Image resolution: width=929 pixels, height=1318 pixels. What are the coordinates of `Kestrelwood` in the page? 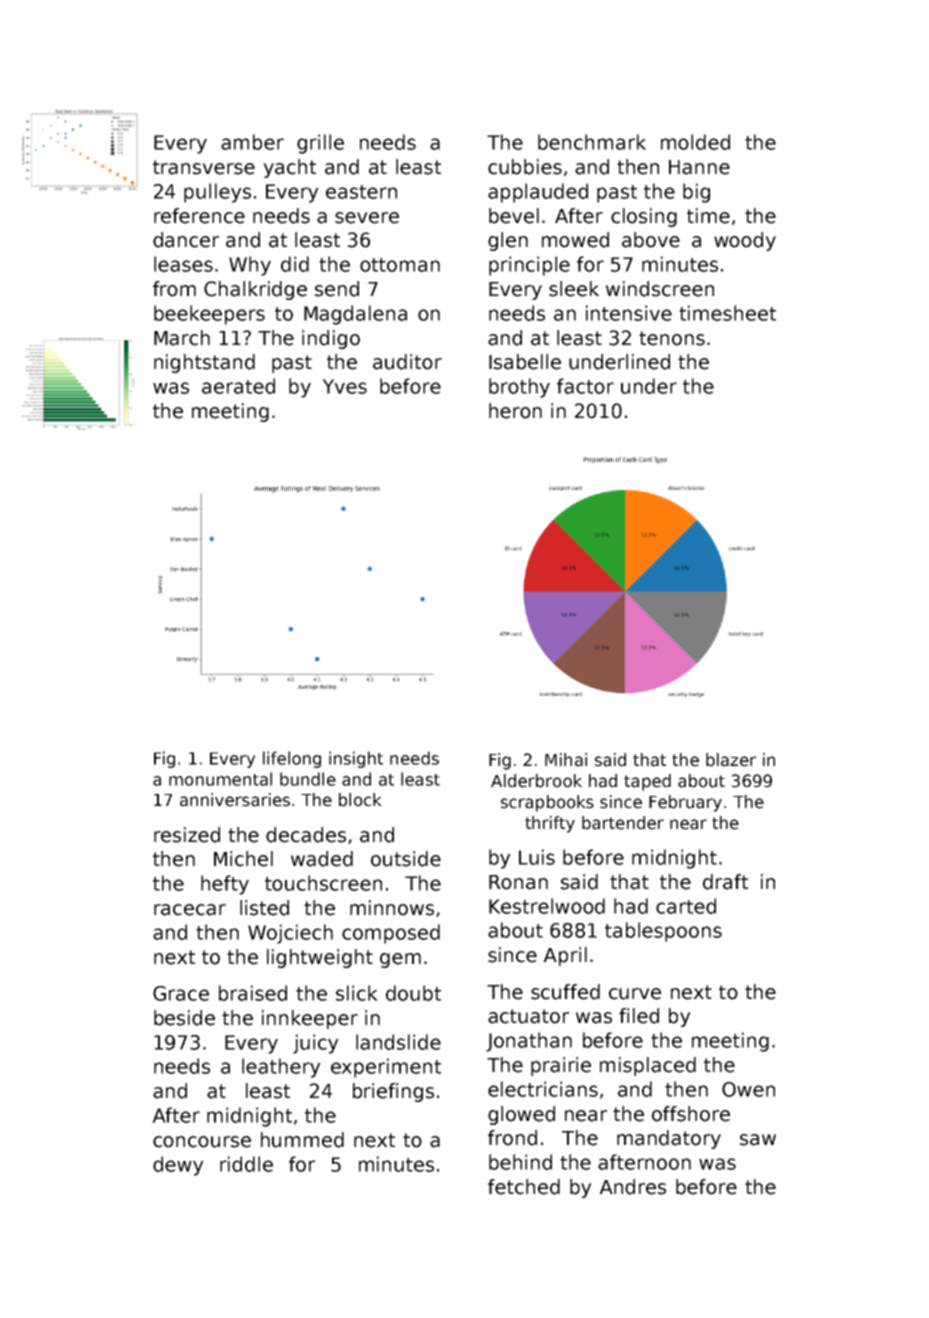 It's located at (547, 906).
